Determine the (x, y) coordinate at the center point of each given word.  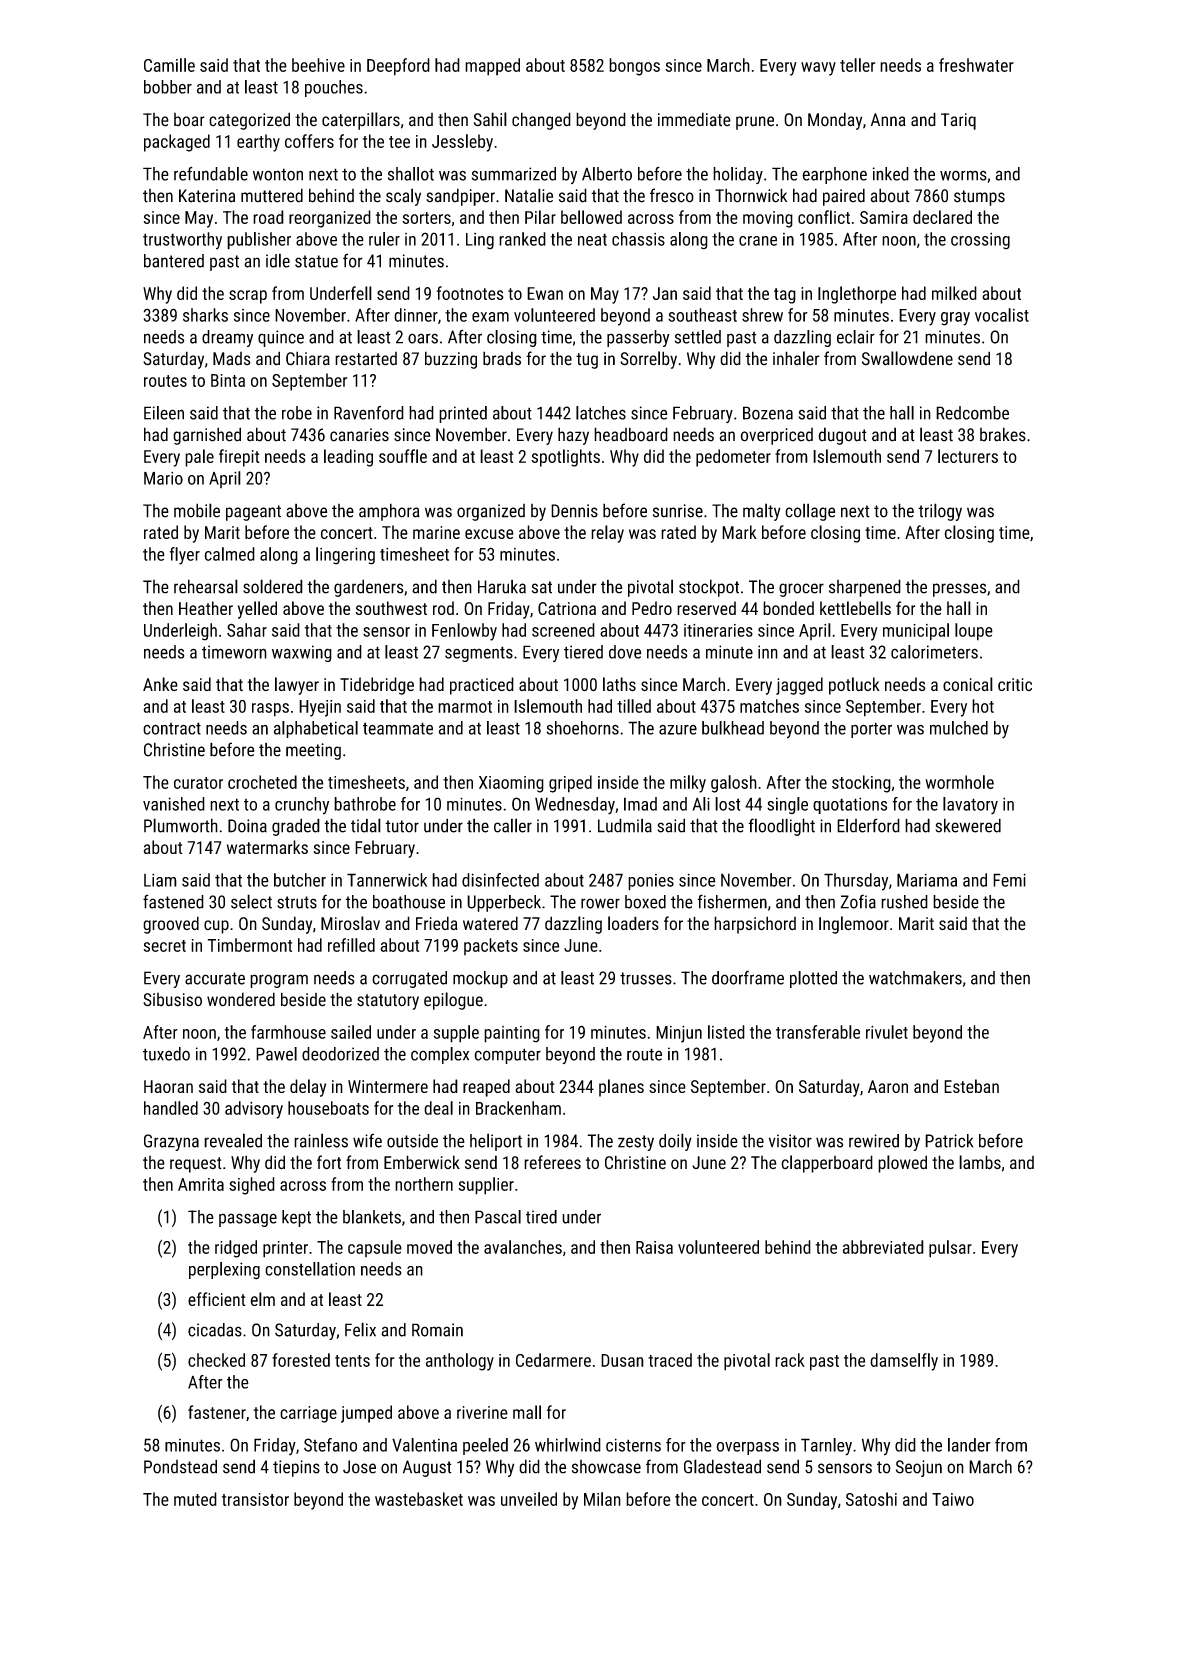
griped (570, 784)
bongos (634, 67)
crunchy (302, 806)
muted (195, 1499)
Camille (169, 65)
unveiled (529, 1499)
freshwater (976, 65)
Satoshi (871, 1499)
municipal (916, 632)
